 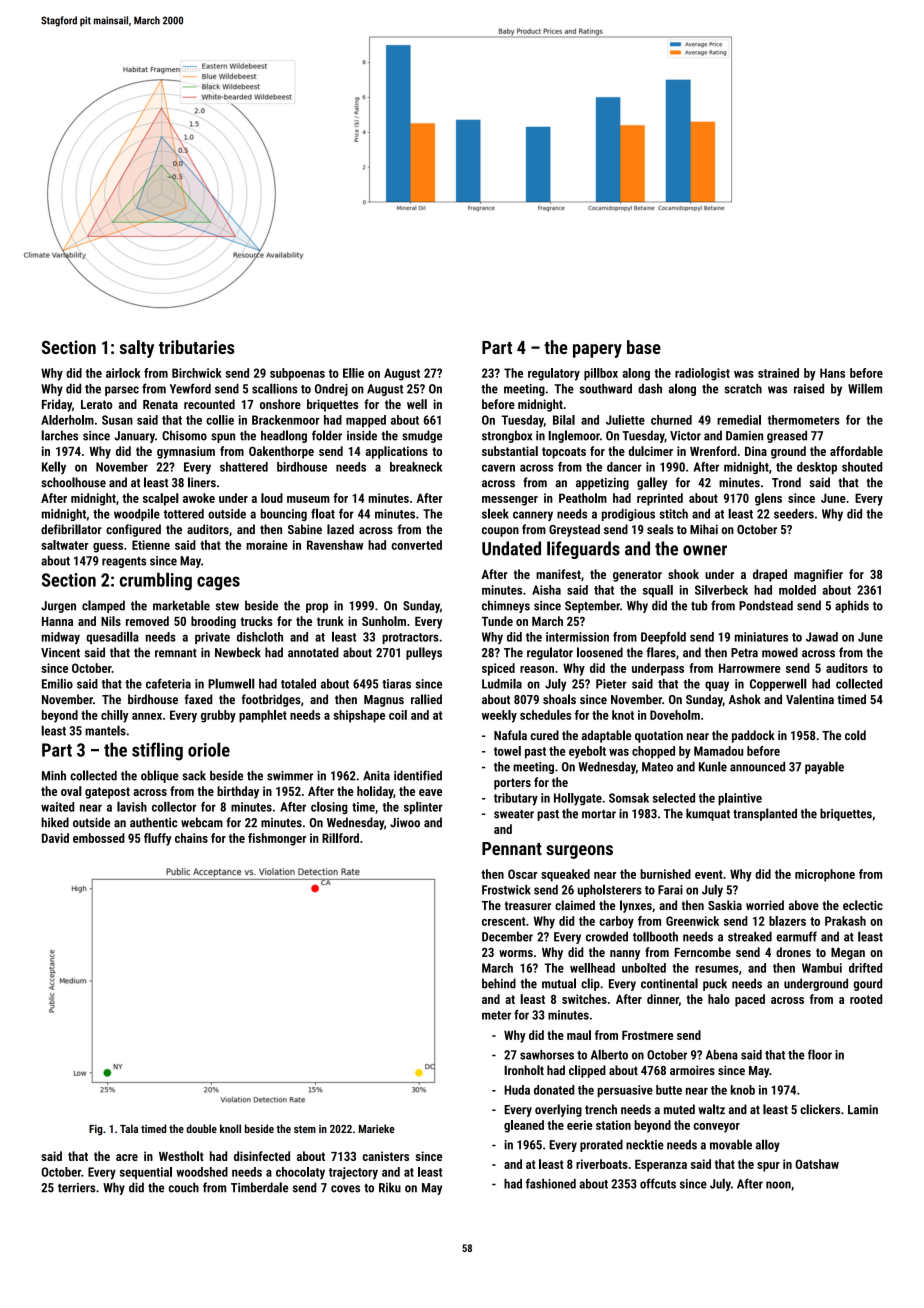 What do you see at coordinates (230, 1128) in the screenshot?
I see `knoll` at bounding box center [230, 1128].
